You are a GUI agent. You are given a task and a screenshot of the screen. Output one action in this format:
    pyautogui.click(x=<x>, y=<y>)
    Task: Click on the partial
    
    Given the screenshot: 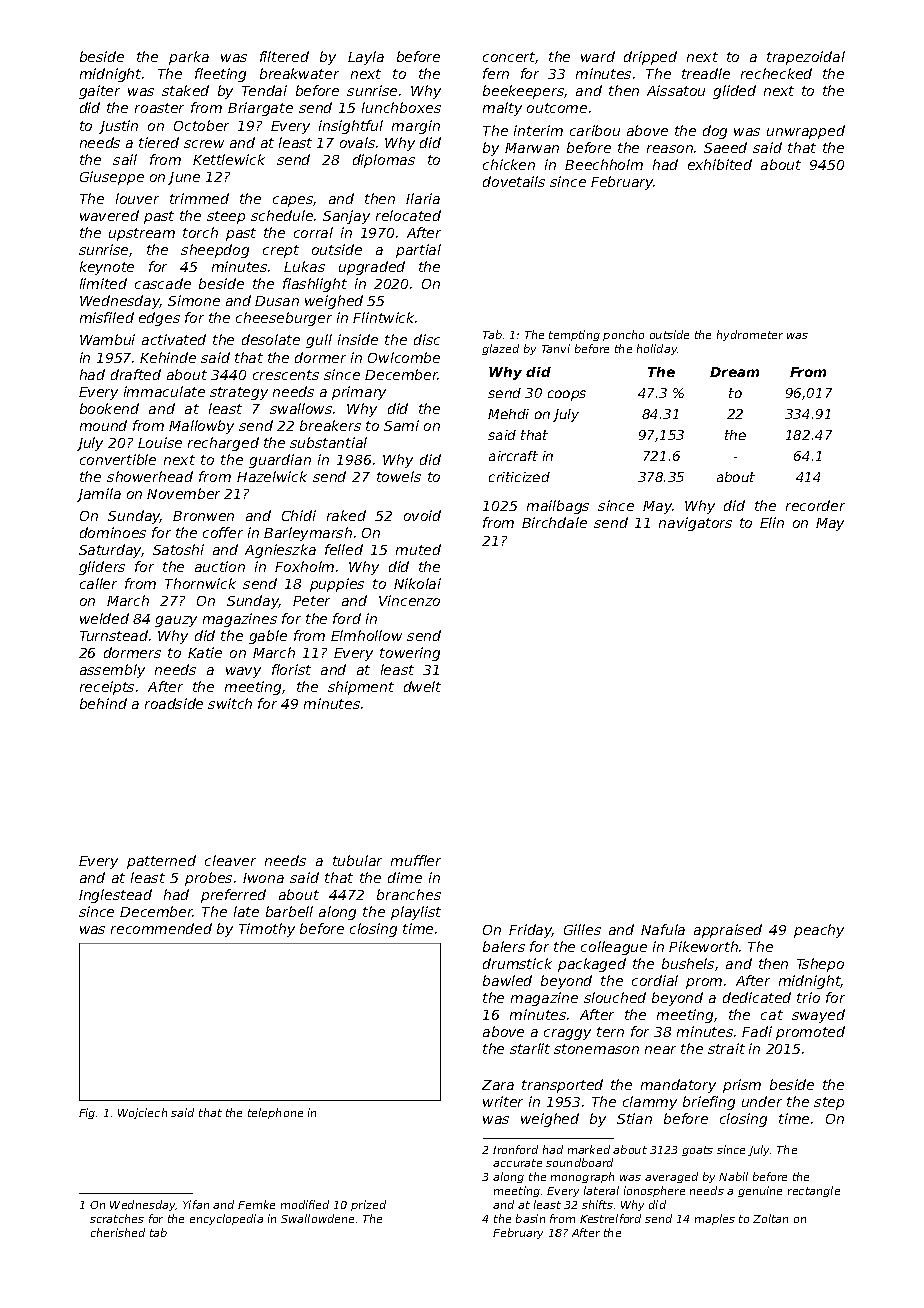 What is the action you would take?
    pyautogui.click(x=418, y=251)
